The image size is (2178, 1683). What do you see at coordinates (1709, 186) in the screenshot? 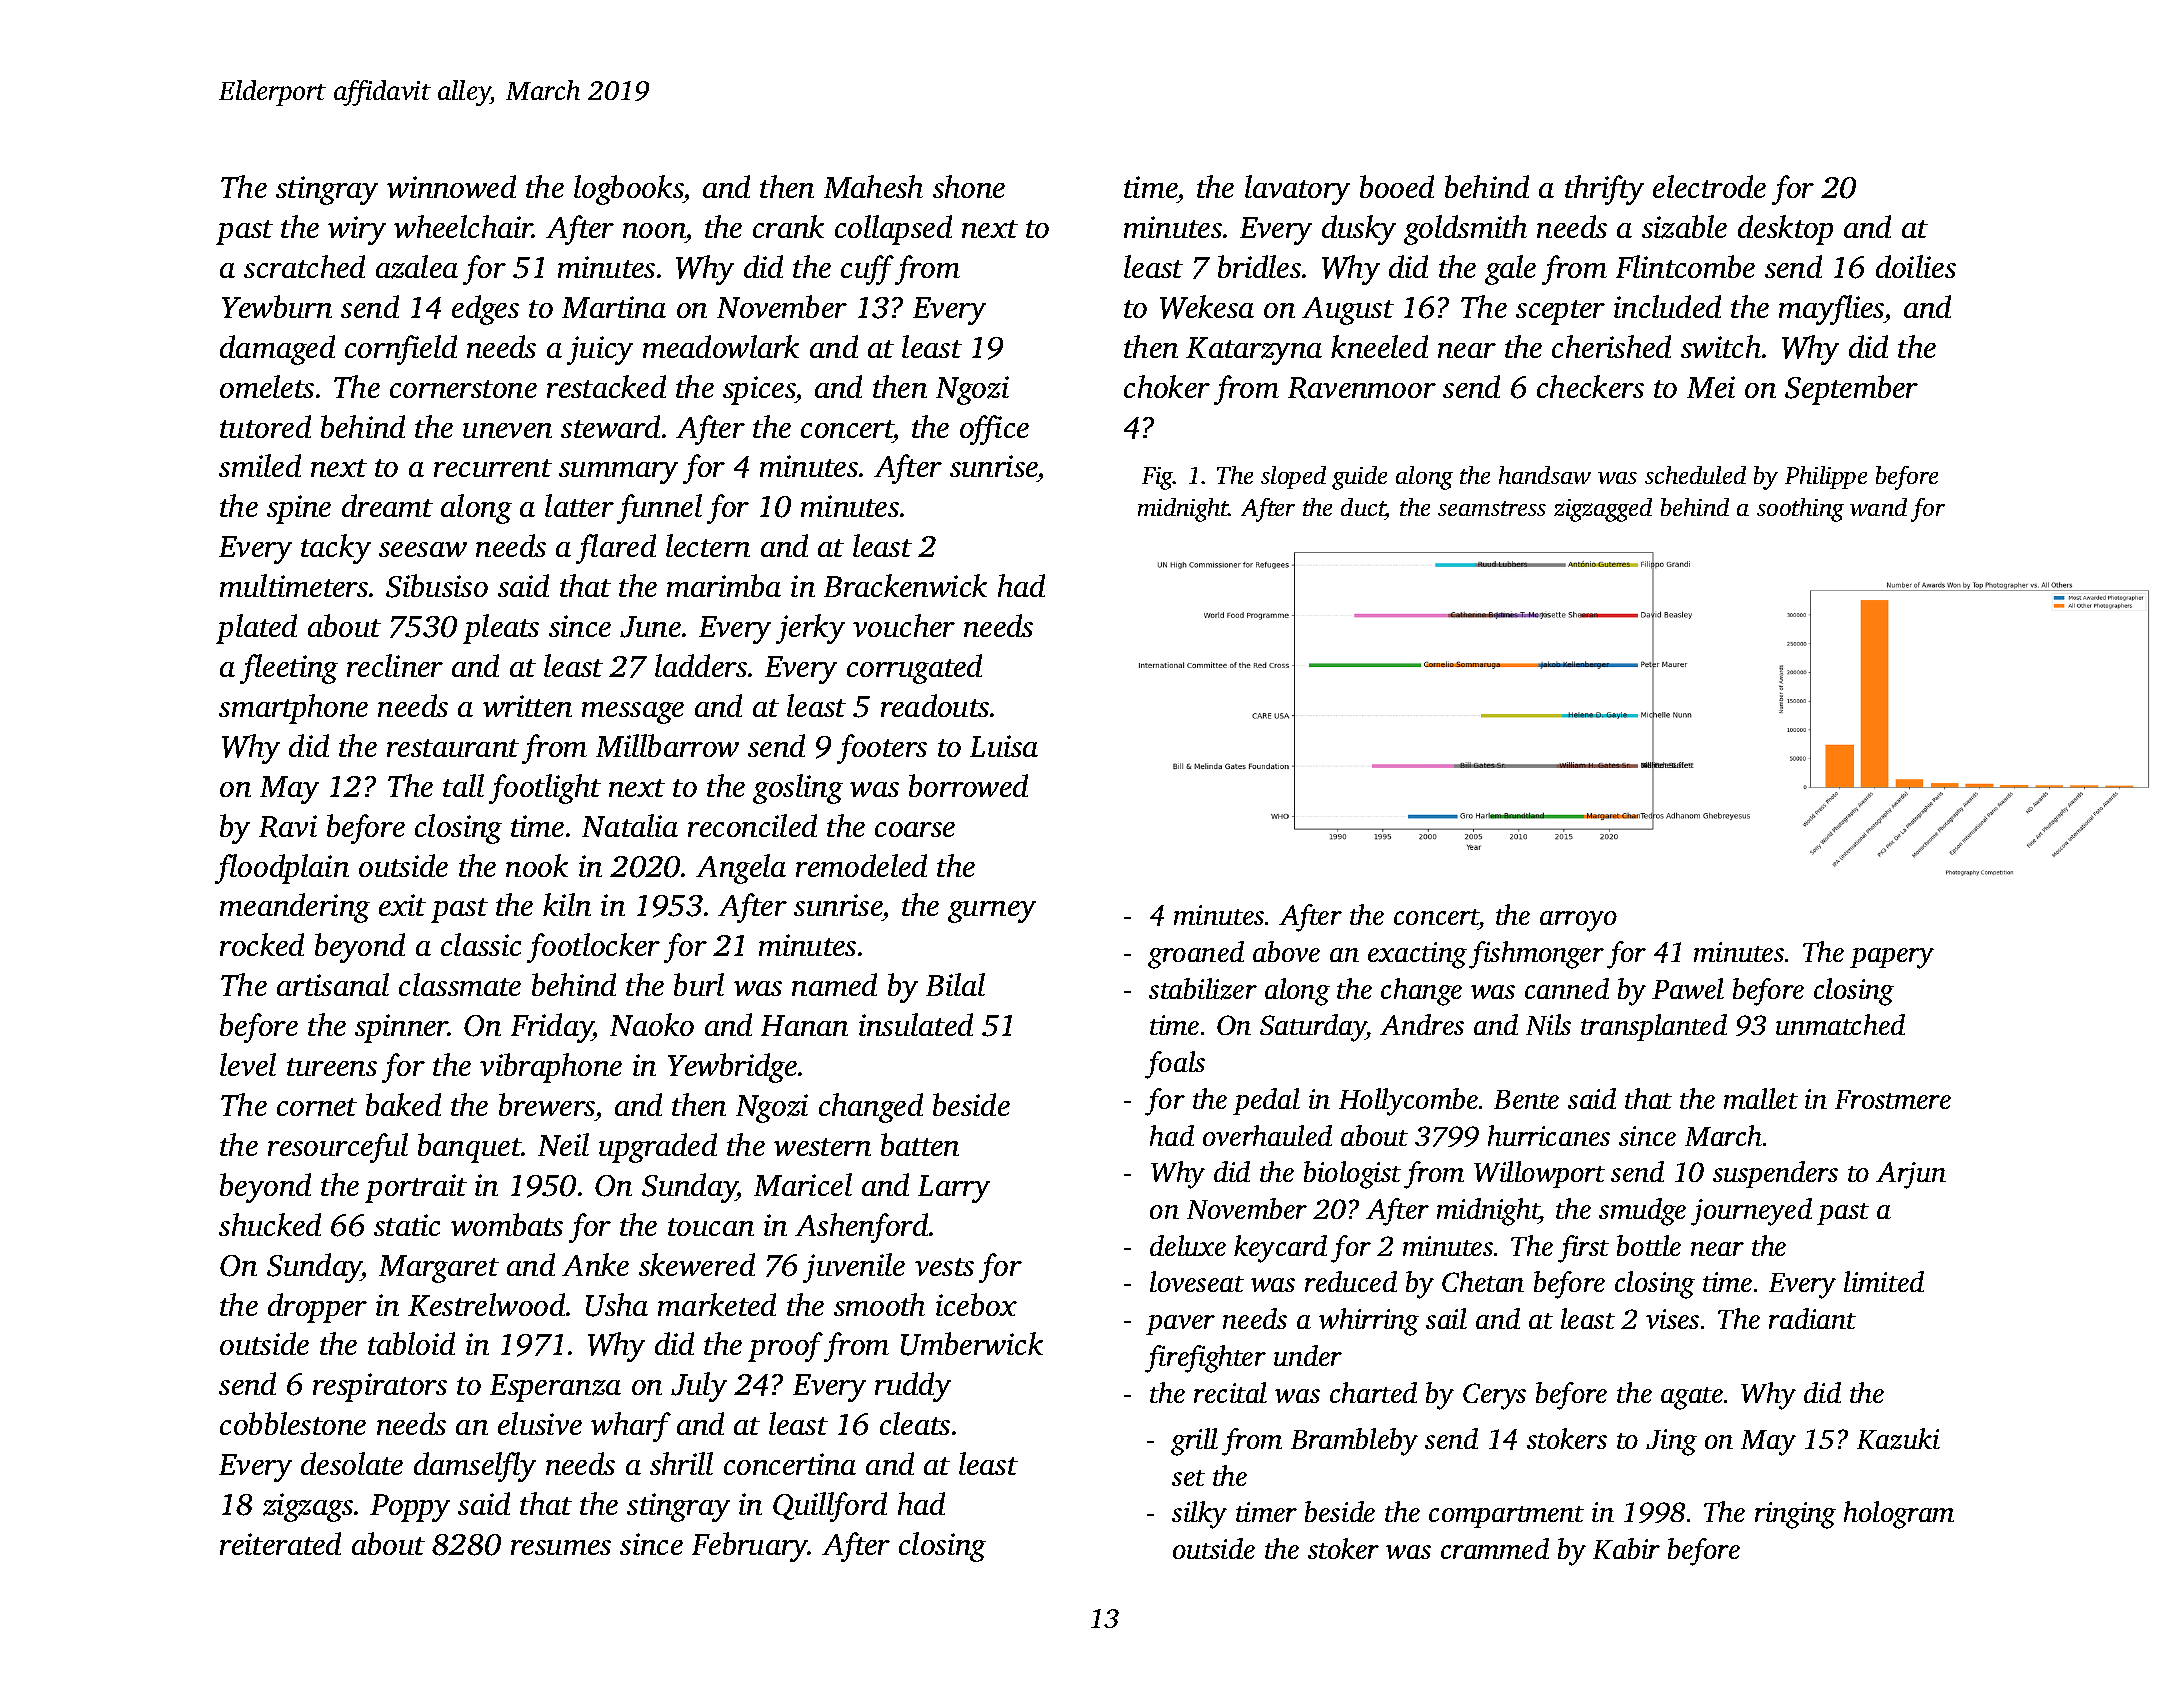
I see `electrode` at bounding box center [1709, 186].
